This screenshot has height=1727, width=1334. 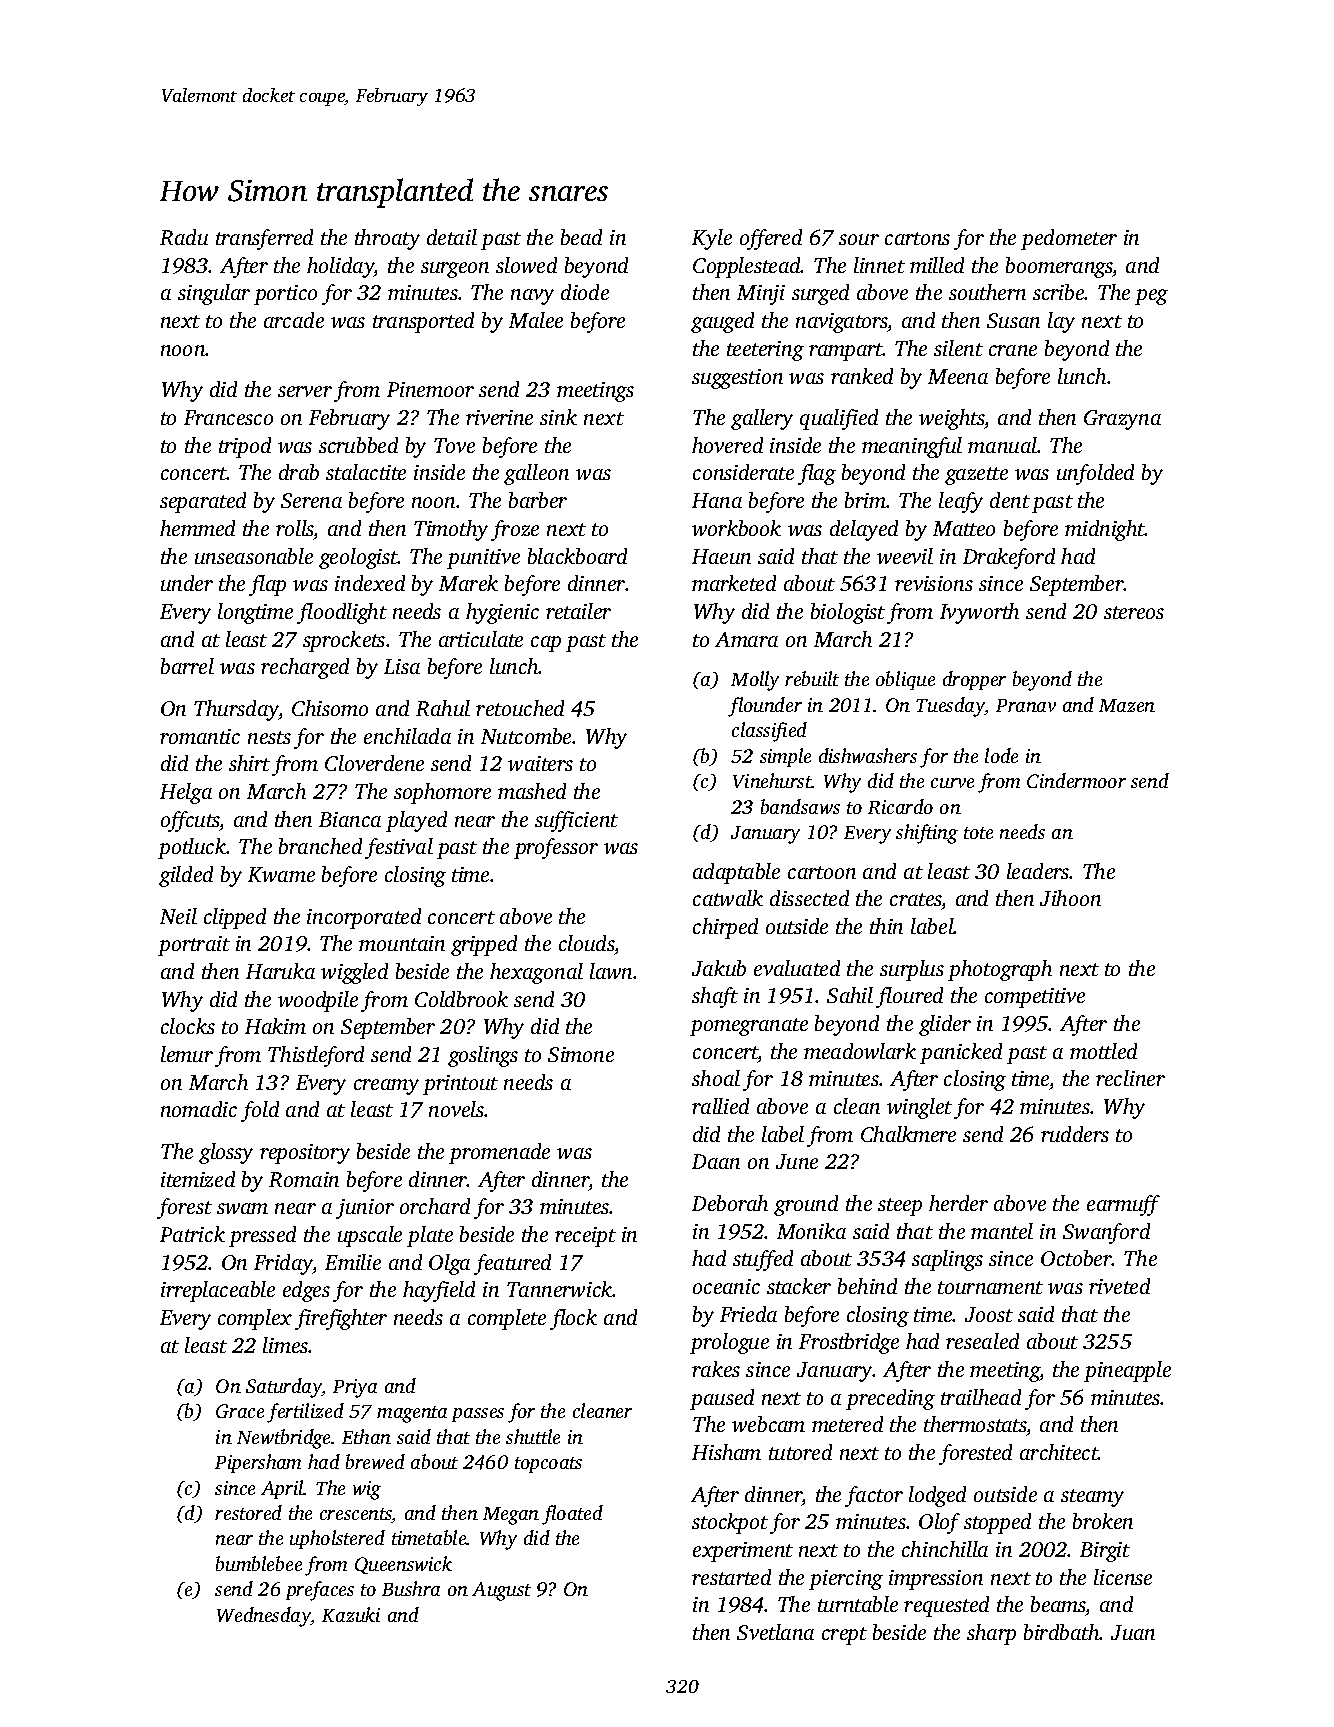 I want to click on mottled, so click(x=1103, y=1051).
